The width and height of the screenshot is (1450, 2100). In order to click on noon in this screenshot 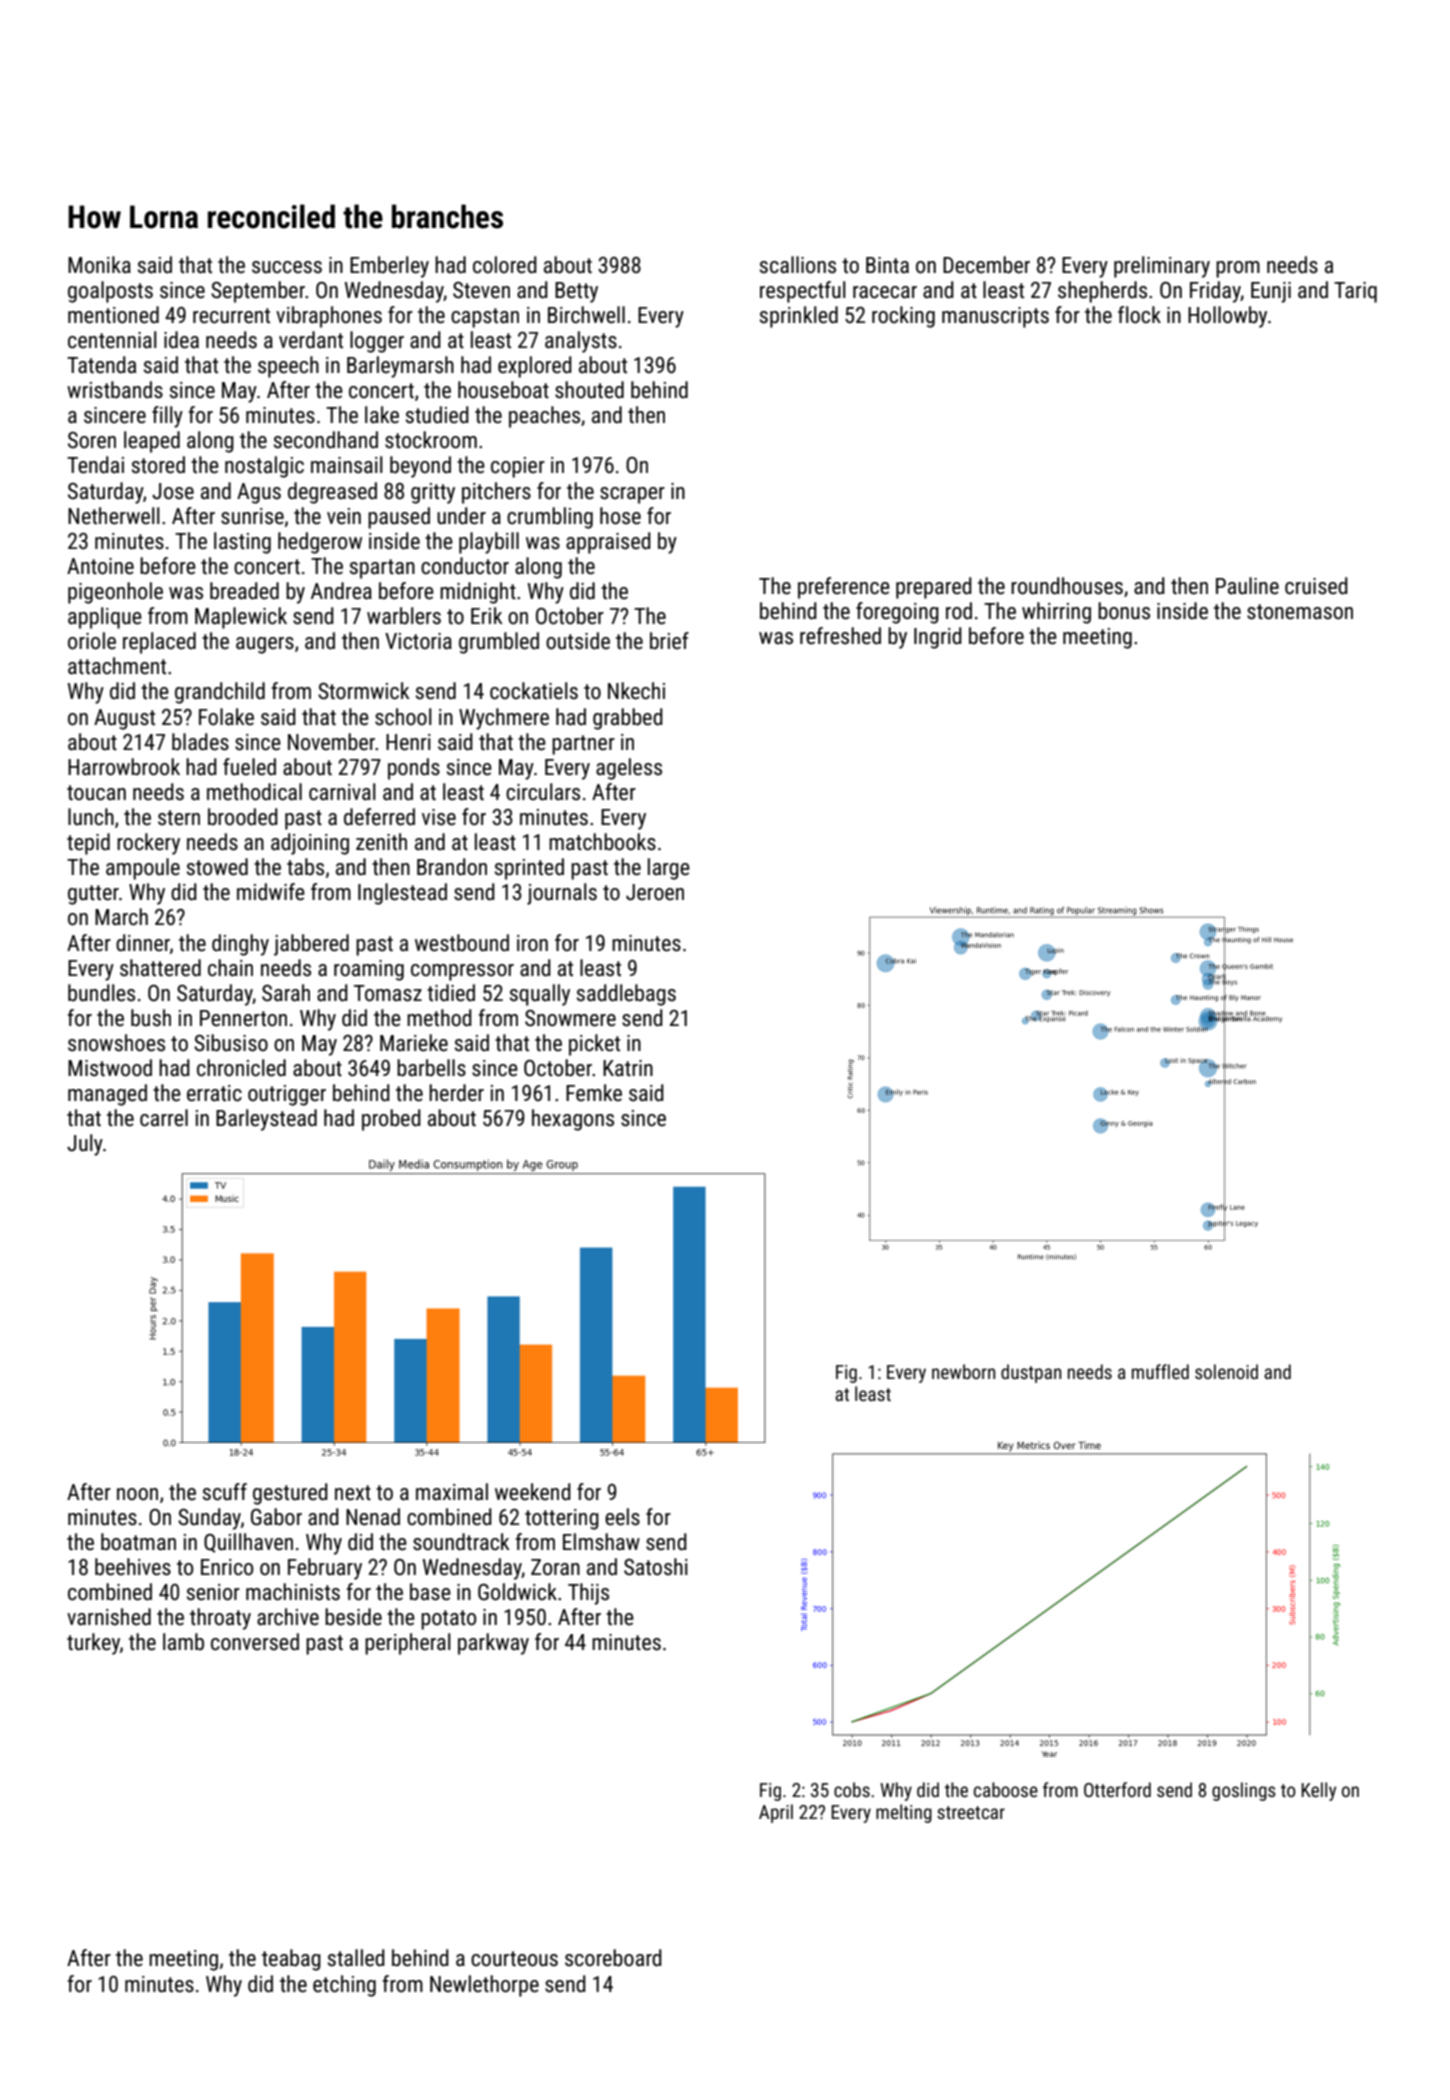, I will do `click(137, 1494)`.
